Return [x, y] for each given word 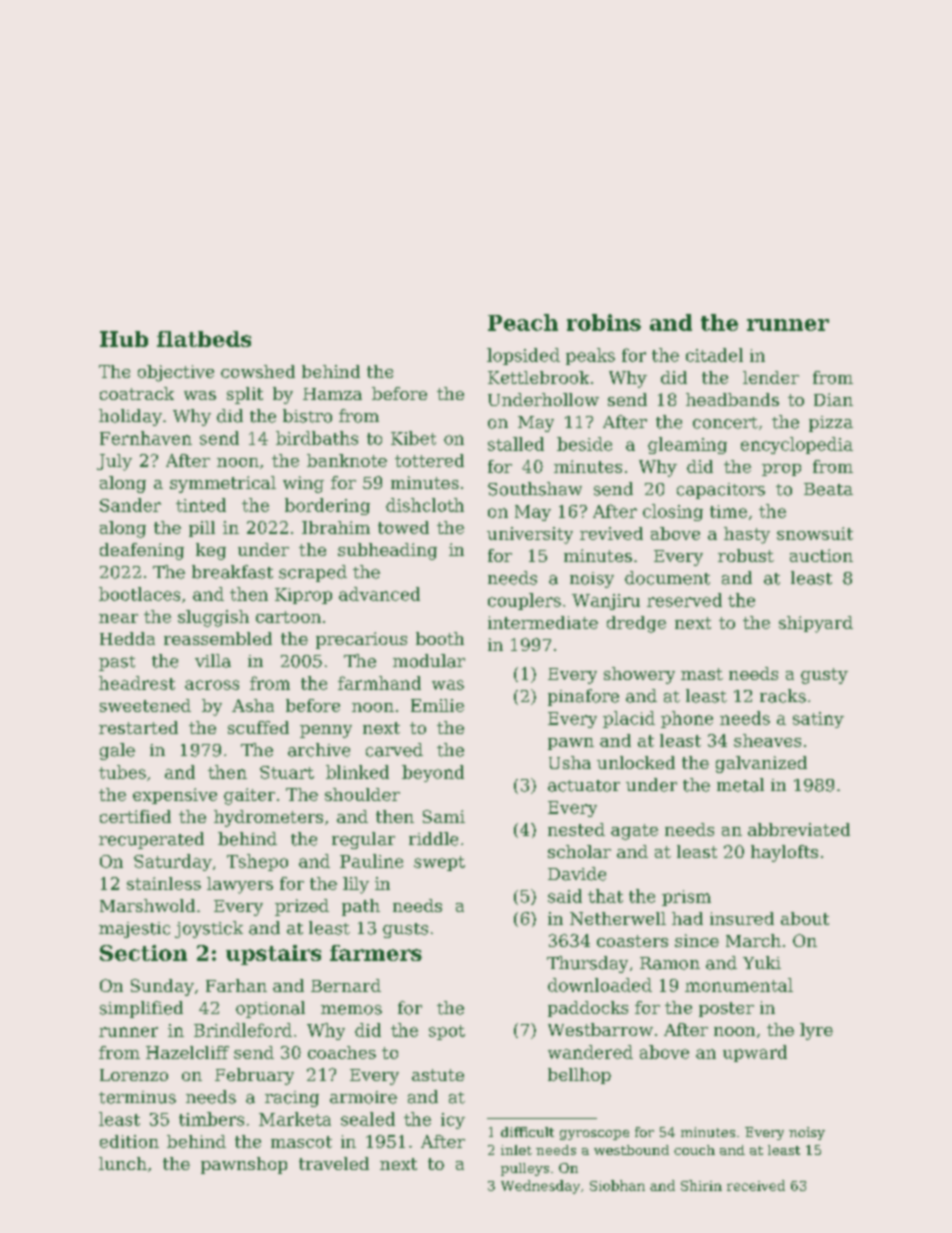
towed [403, 527]
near [118, 618]
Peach [523, 322]
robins [604, 322]
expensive [175, 796]
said [565, 896]
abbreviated [799, 829]
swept [439, 863]
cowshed [258, 371]
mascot [301, 1142]
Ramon [670, 963]
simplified [141, 1009]
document [667, 578]
